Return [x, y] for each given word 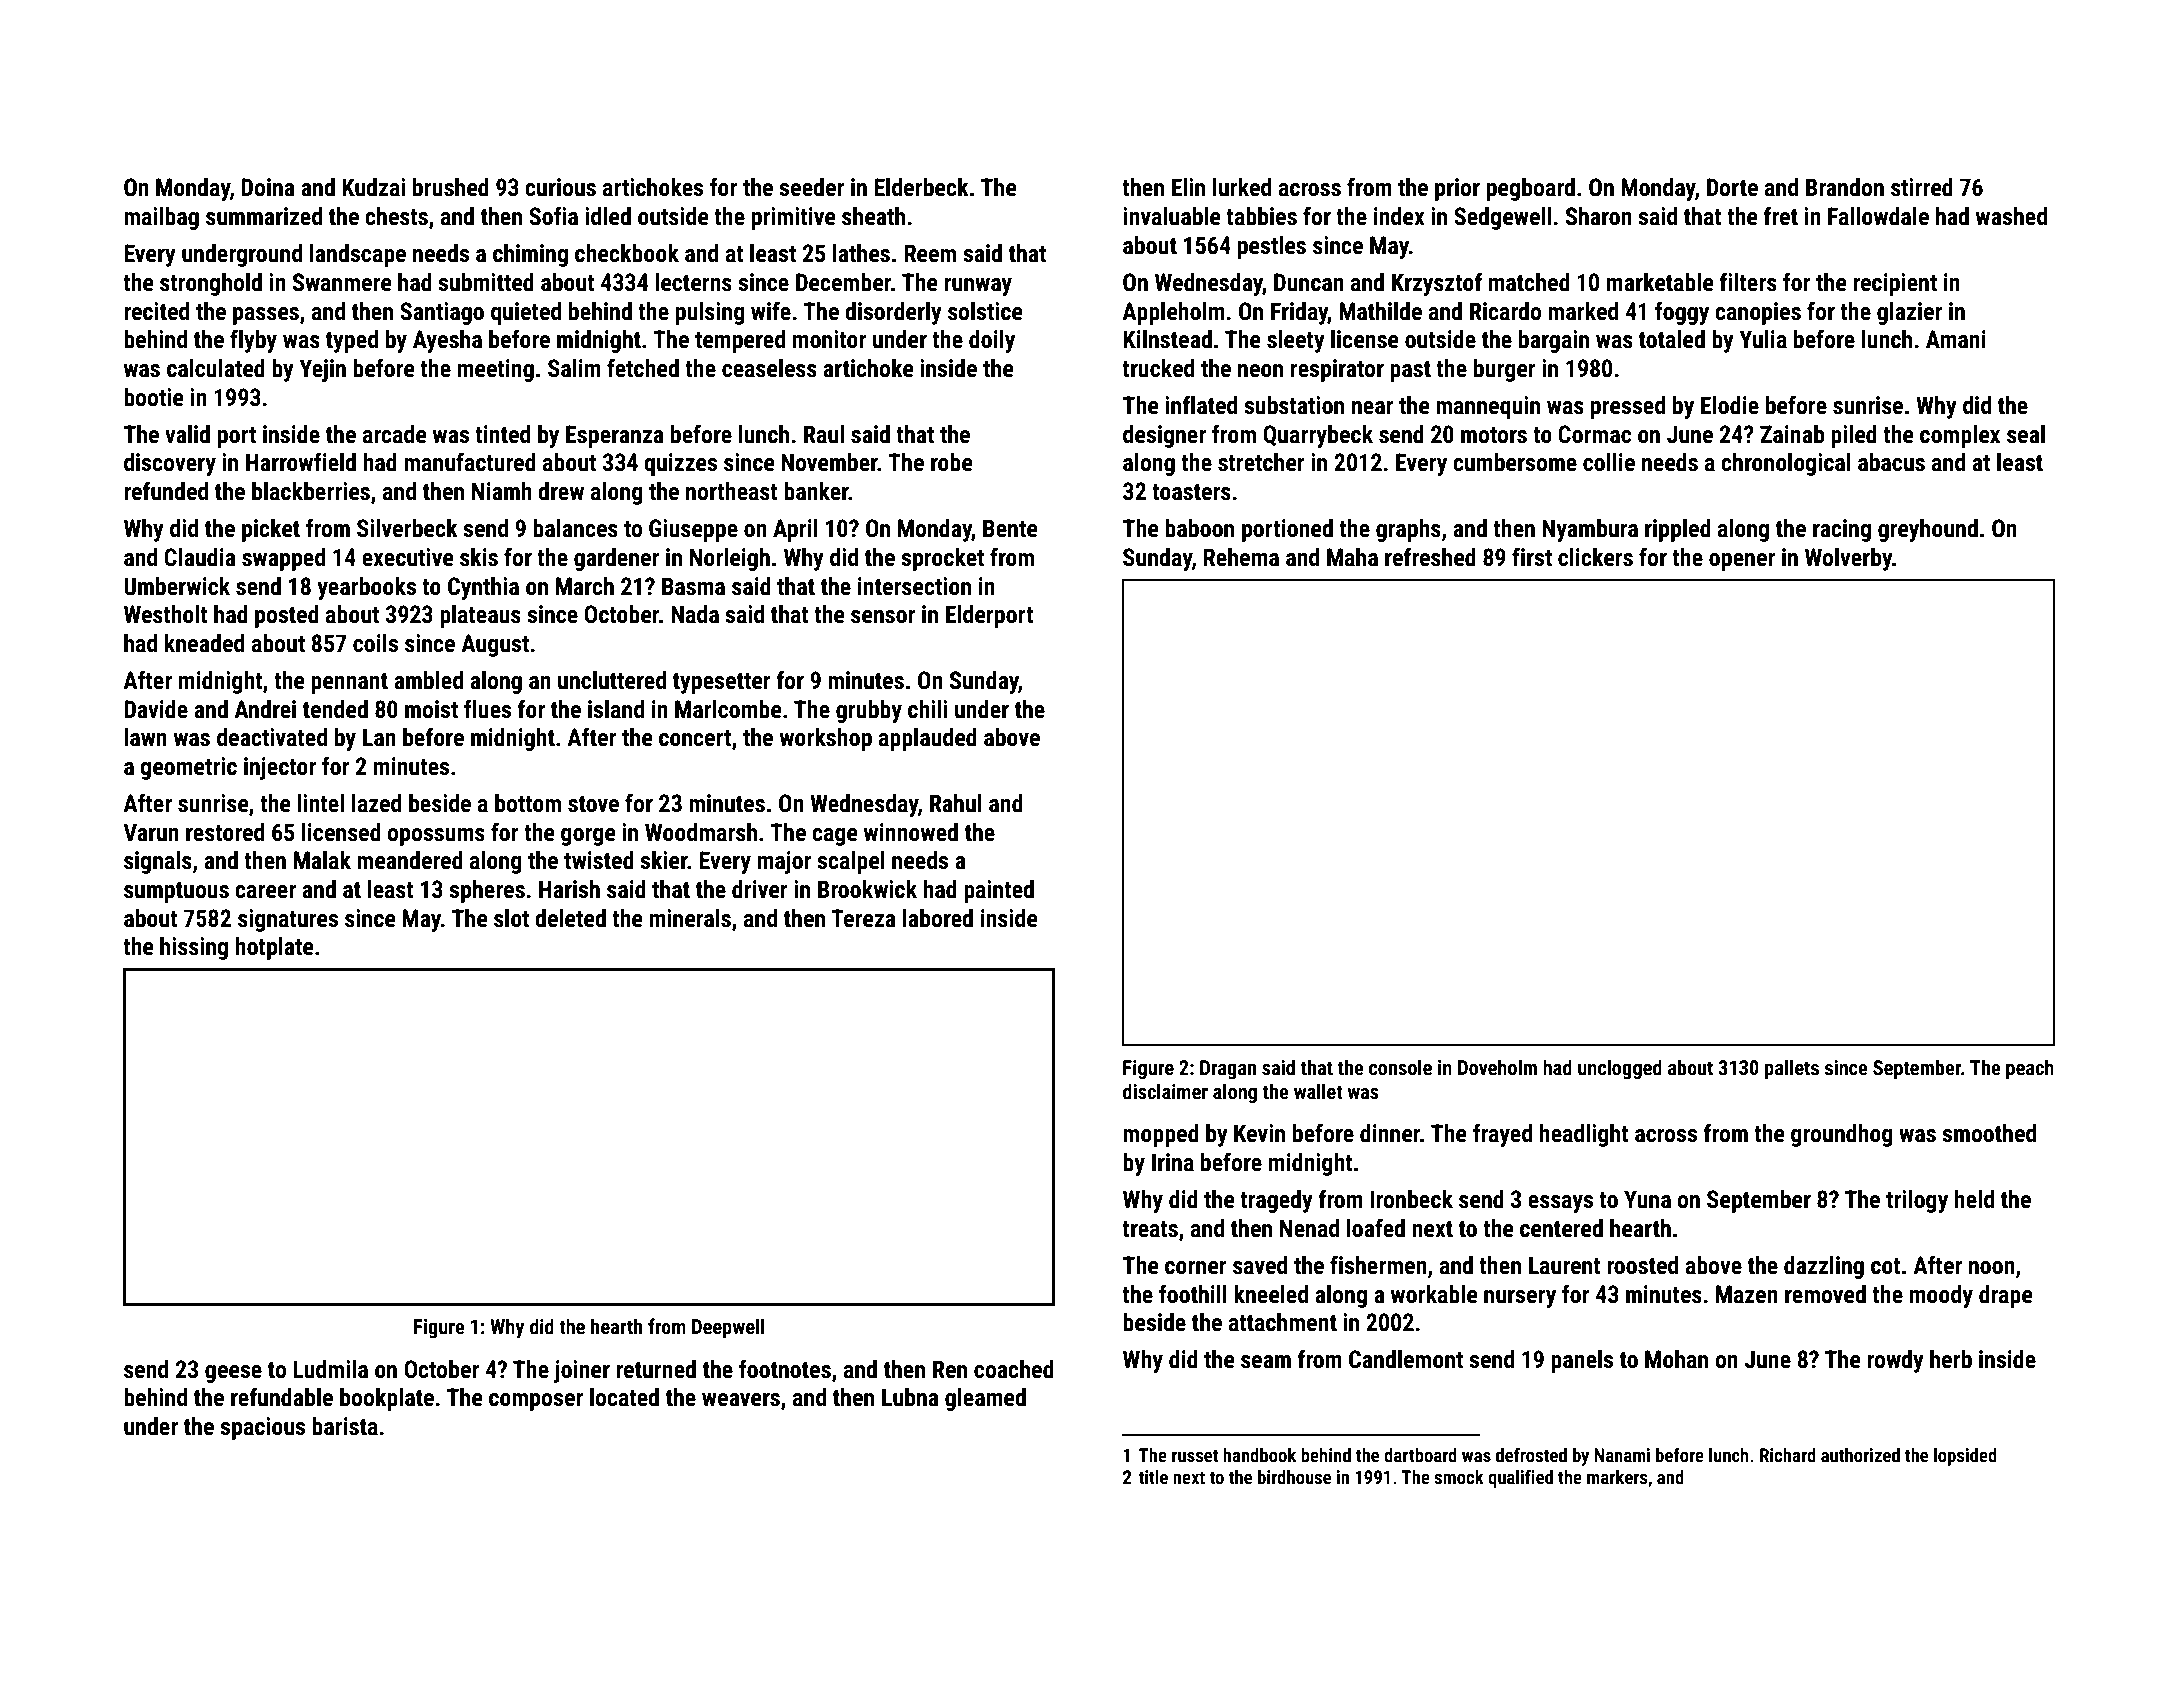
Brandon [1845, 187]
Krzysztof [1437, 284]
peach [2030, 1069]
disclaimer [1165, 1091]
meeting [496, 370]
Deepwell [728, 1328]
